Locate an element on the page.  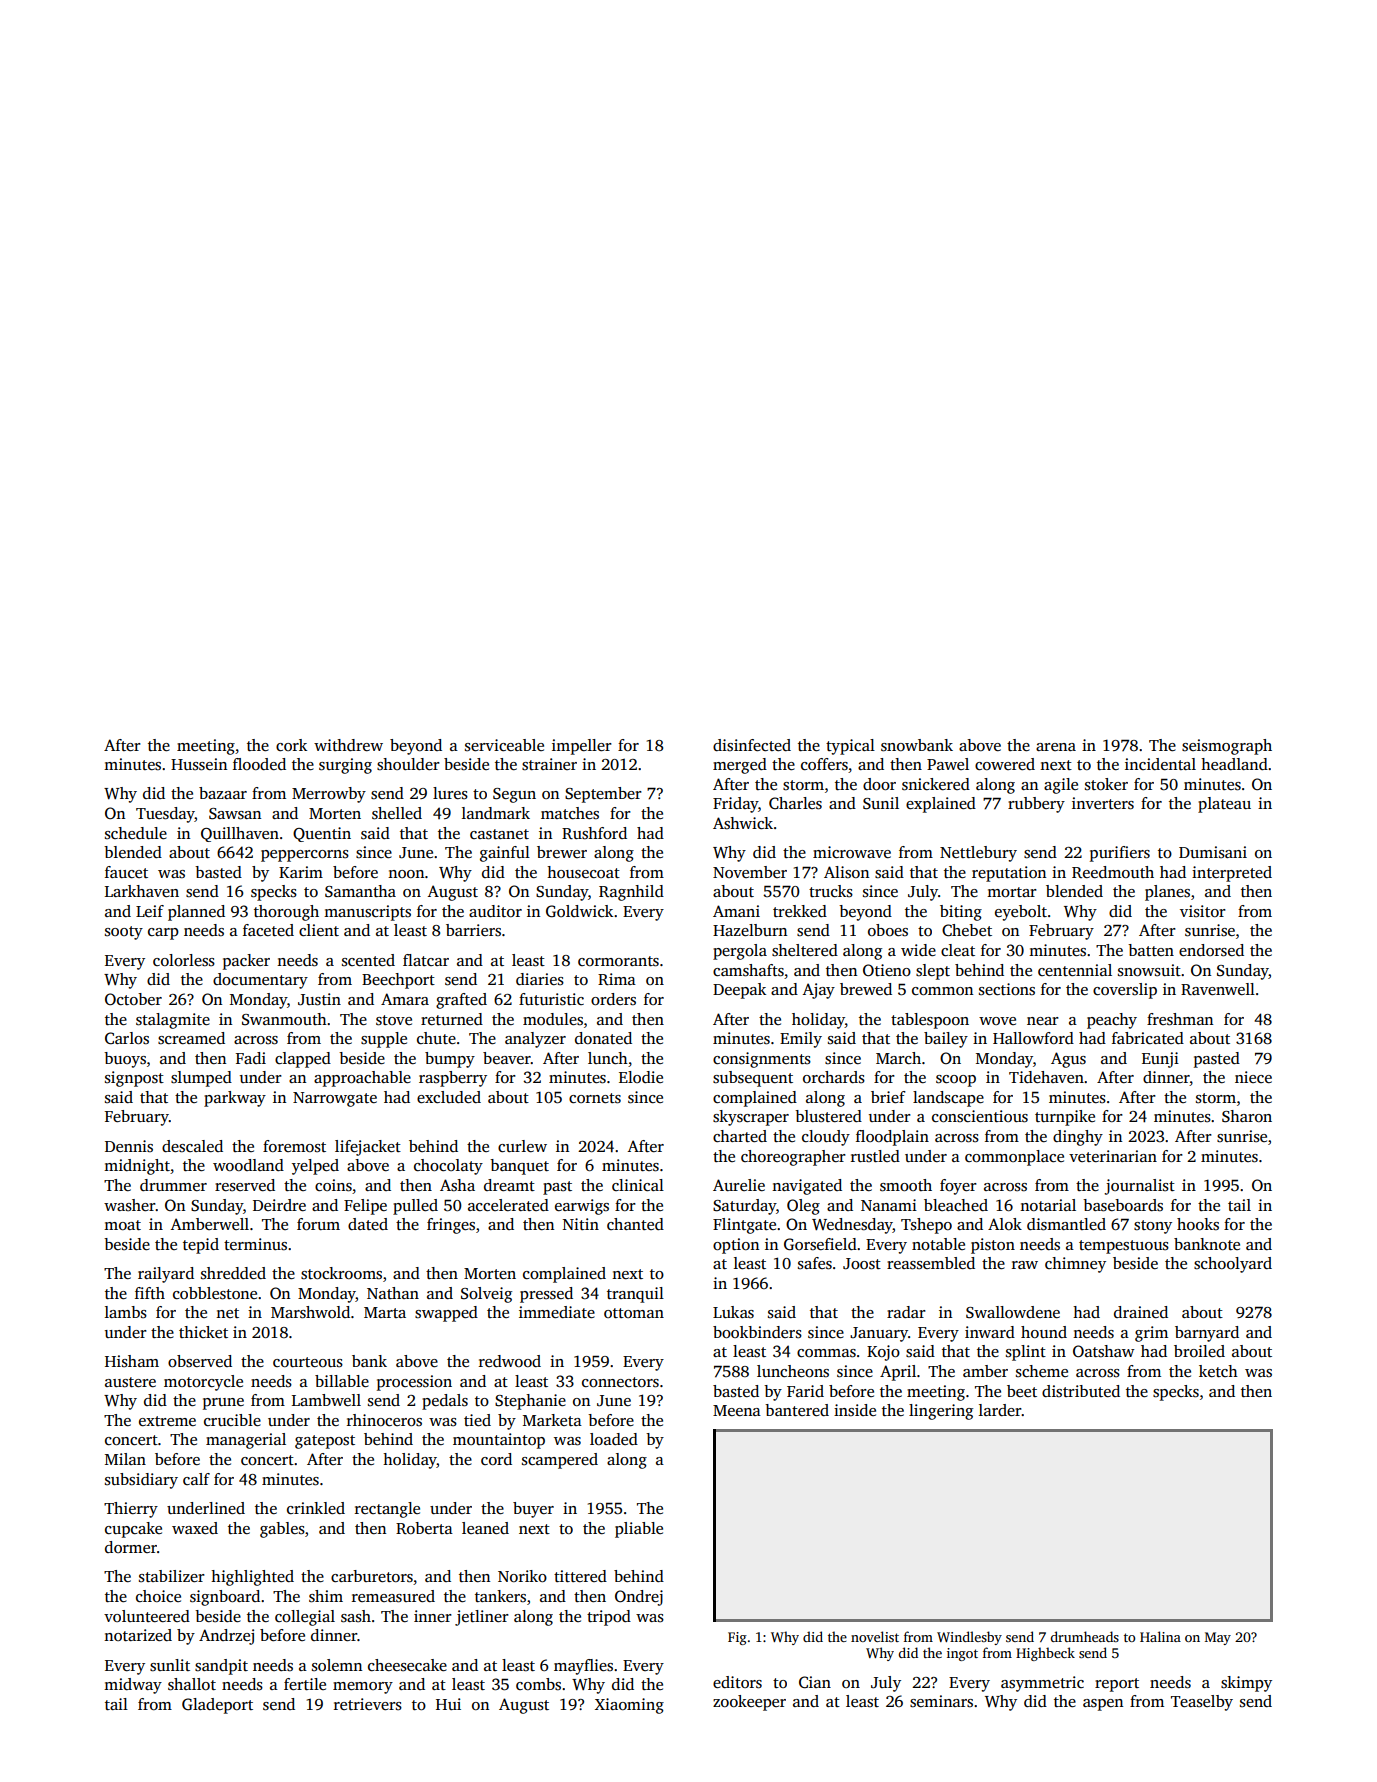
Oatshaw is located at coordinates (1104, 1351).
